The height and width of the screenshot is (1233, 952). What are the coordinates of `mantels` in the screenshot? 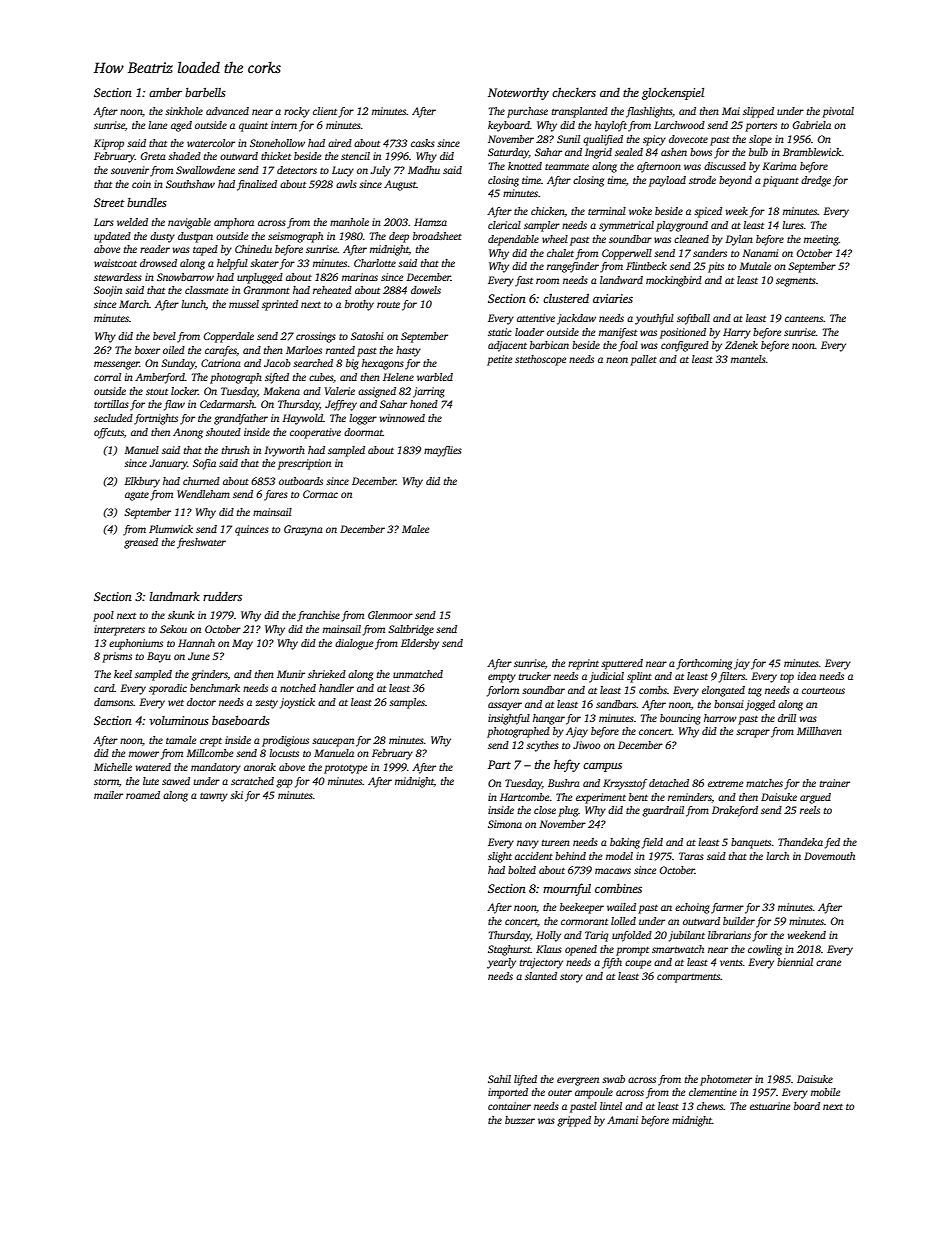 It's located at (748, 359).
